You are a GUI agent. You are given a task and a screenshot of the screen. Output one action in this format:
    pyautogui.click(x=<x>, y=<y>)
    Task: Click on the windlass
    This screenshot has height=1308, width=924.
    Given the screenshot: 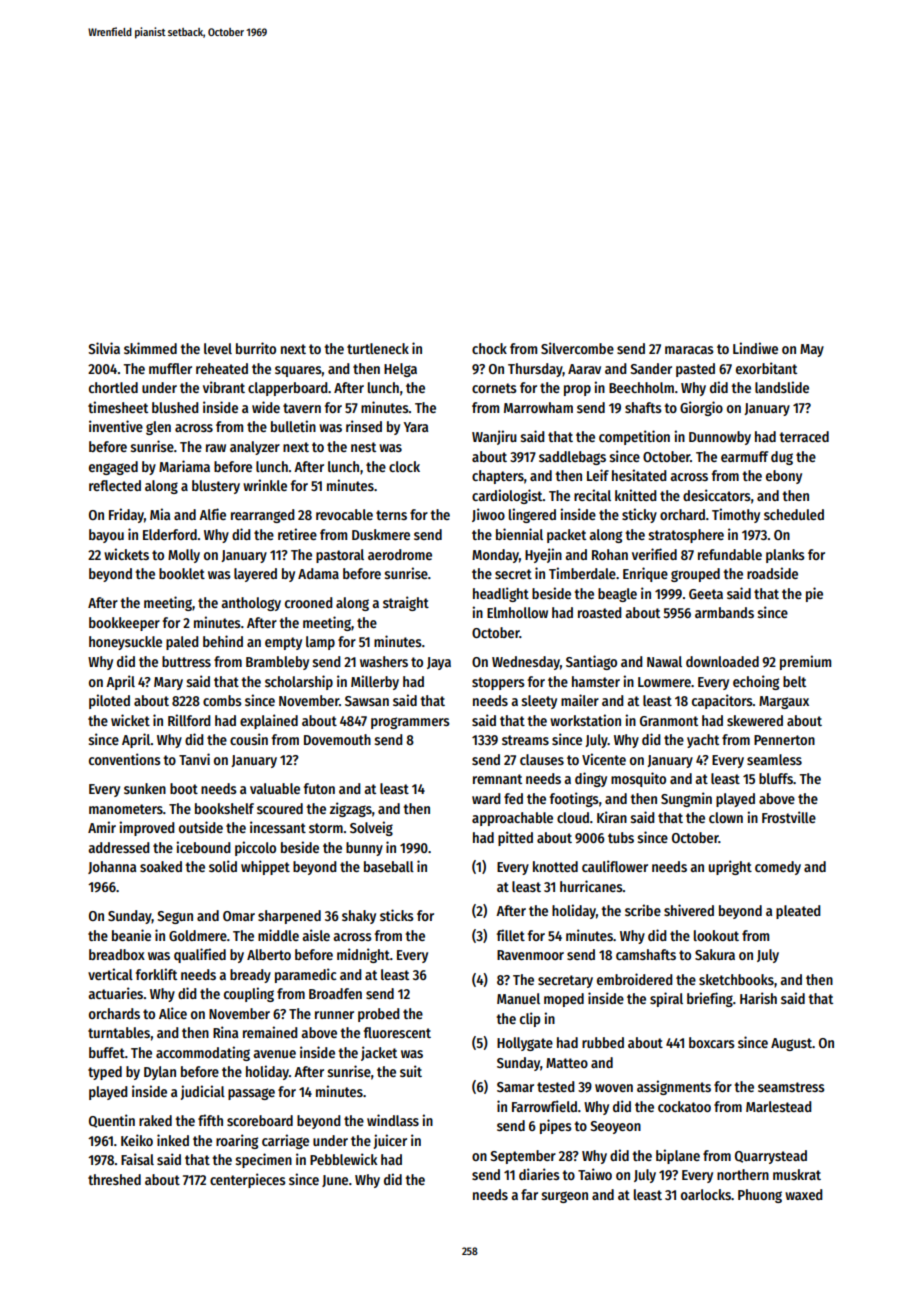 What is the action you would take?
    pyautogui.click(x=393, y=1120)
